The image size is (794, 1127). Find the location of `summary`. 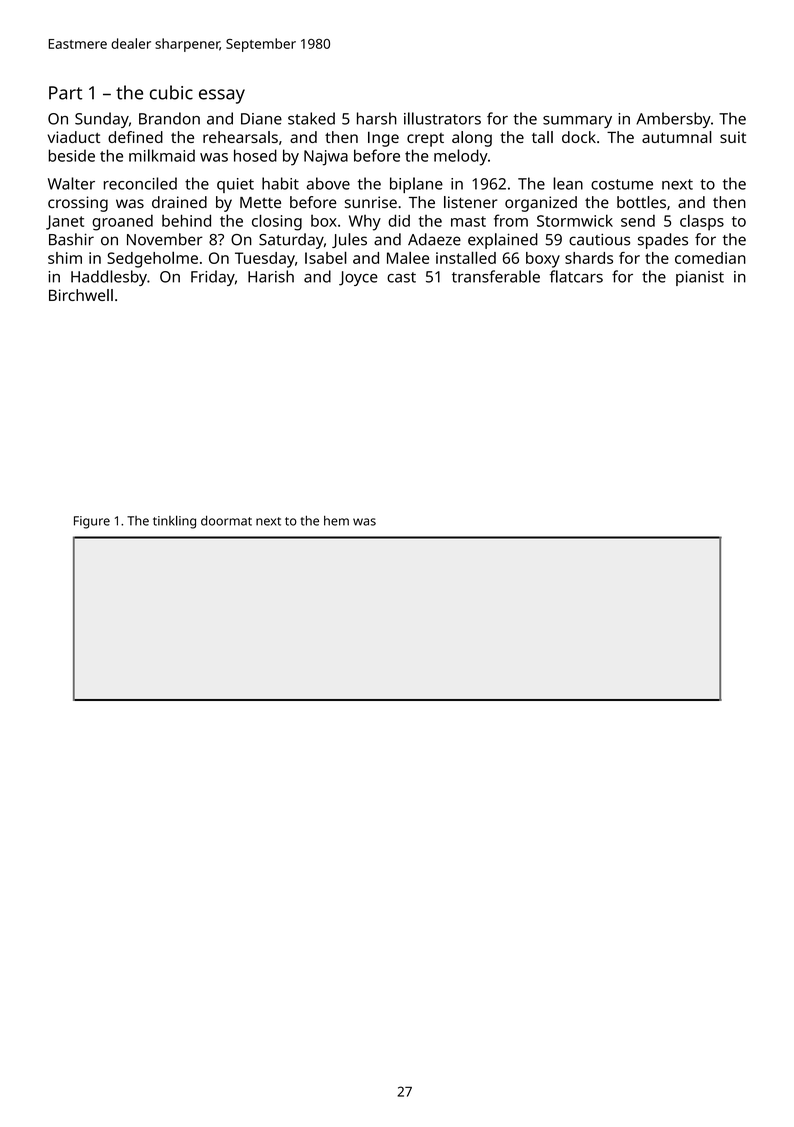

summary is located at coordinates (577, 122).
